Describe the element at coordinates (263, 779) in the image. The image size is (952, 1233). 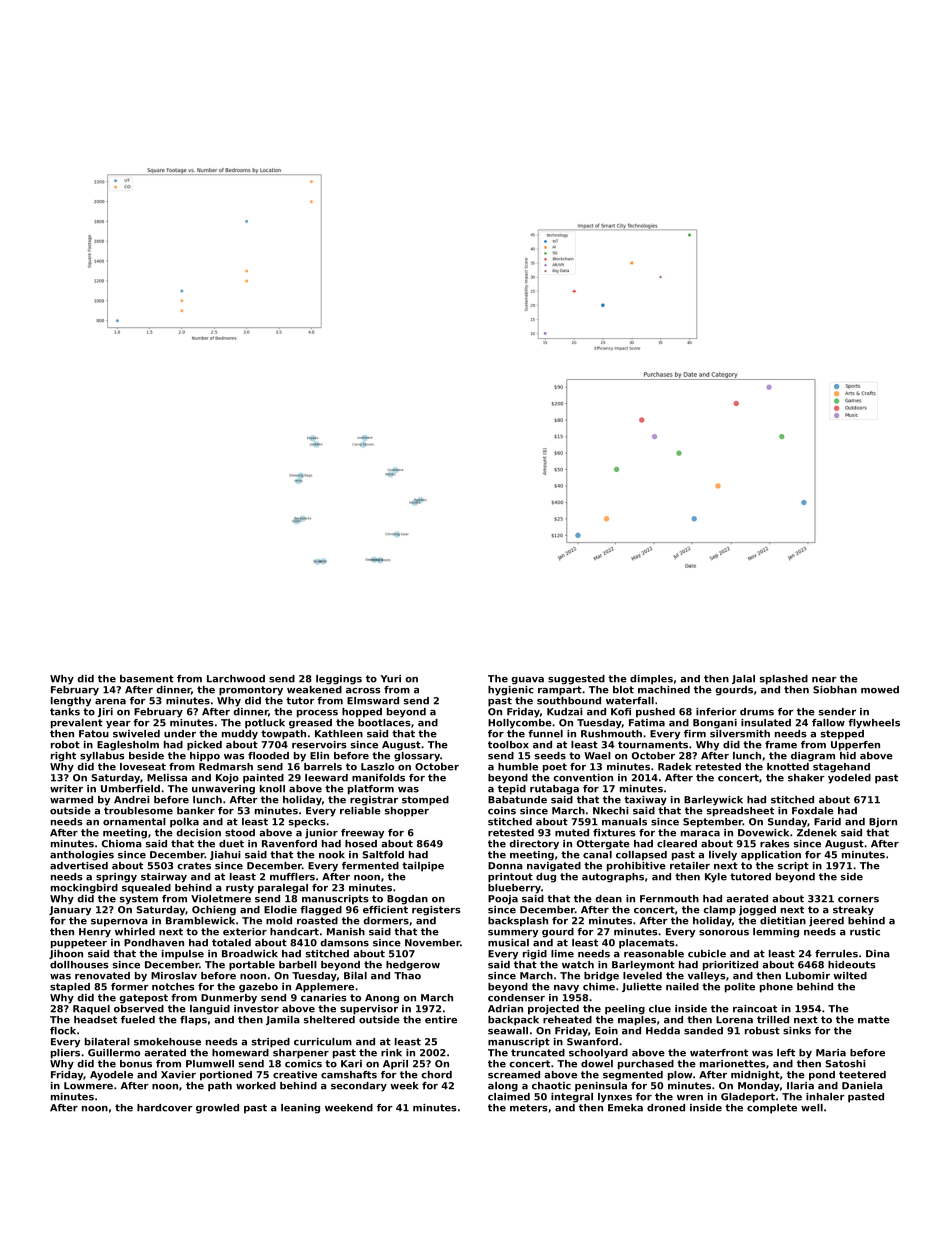
I see `painted` at that location.
